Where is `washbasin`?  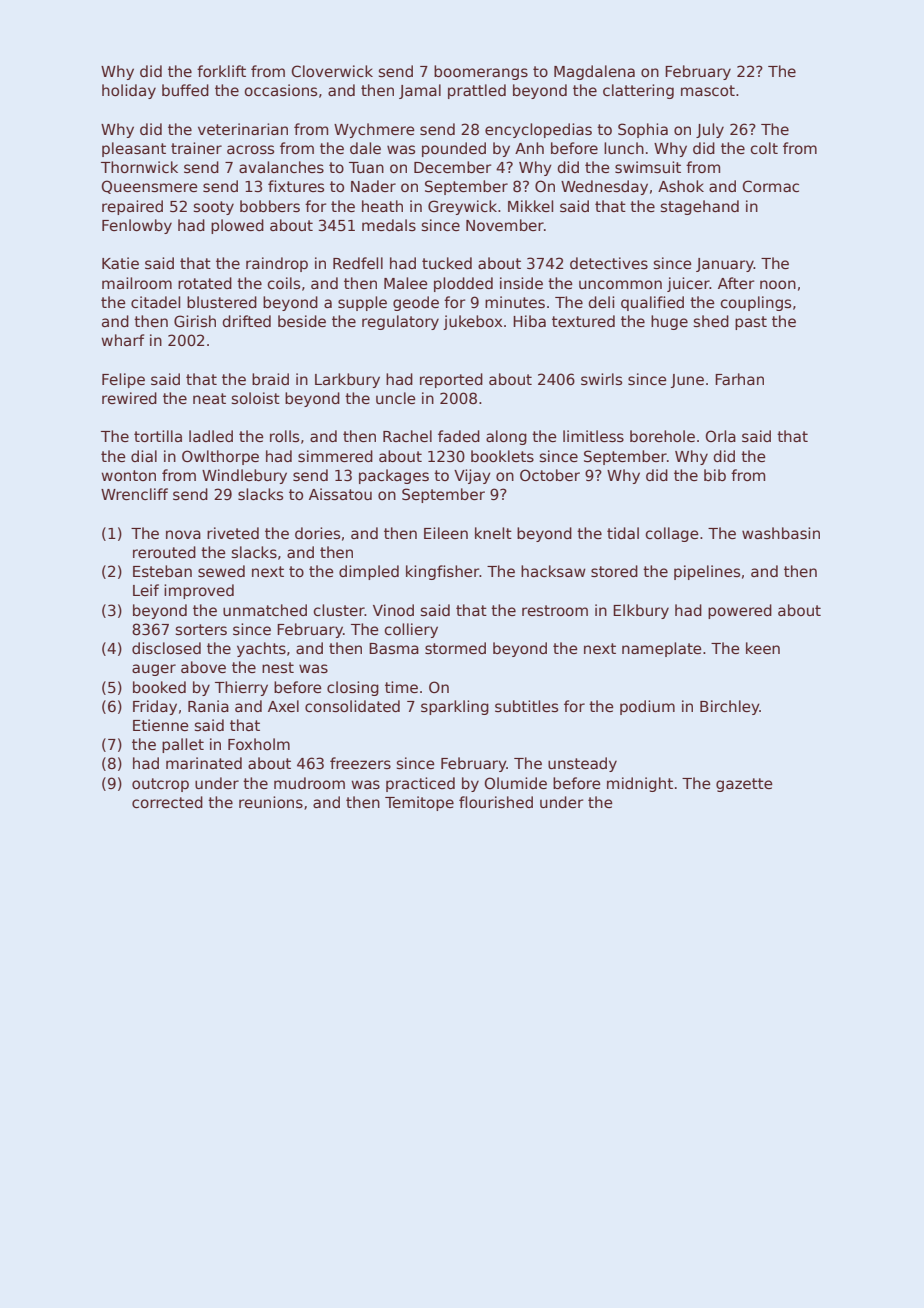 washbasin is located at coordinates (781, 533).
